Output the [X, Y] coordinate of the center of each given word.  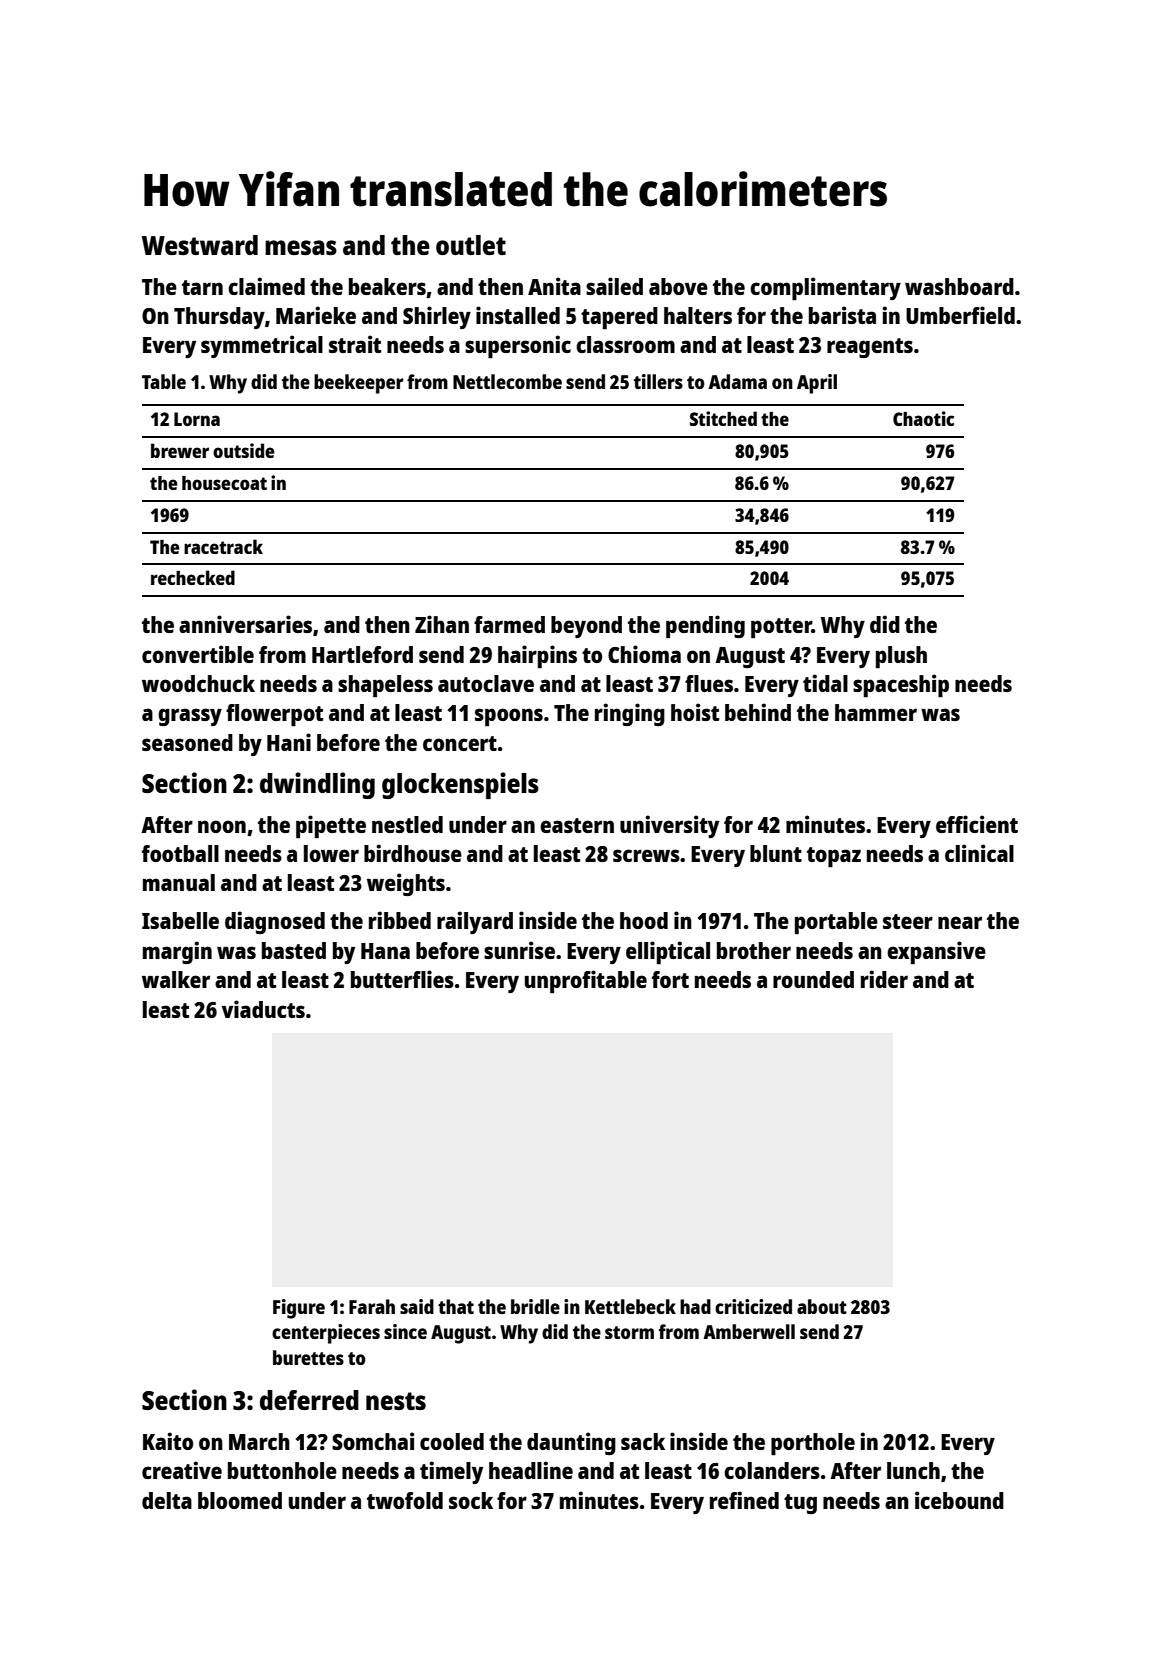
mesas [301, 247]
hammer [876, 712]
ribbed [400, 920]
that [456, 1306]
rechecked [193, 577]
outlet [471, 245]
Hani [289, 742]
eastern [577, 825]
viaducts [263, 1009]
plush [901, 657]
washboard [959, 286]
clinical [979, 853]
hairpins [537, 656]
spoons [509, 717]
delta [167, 1500]
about [822, 1306]
